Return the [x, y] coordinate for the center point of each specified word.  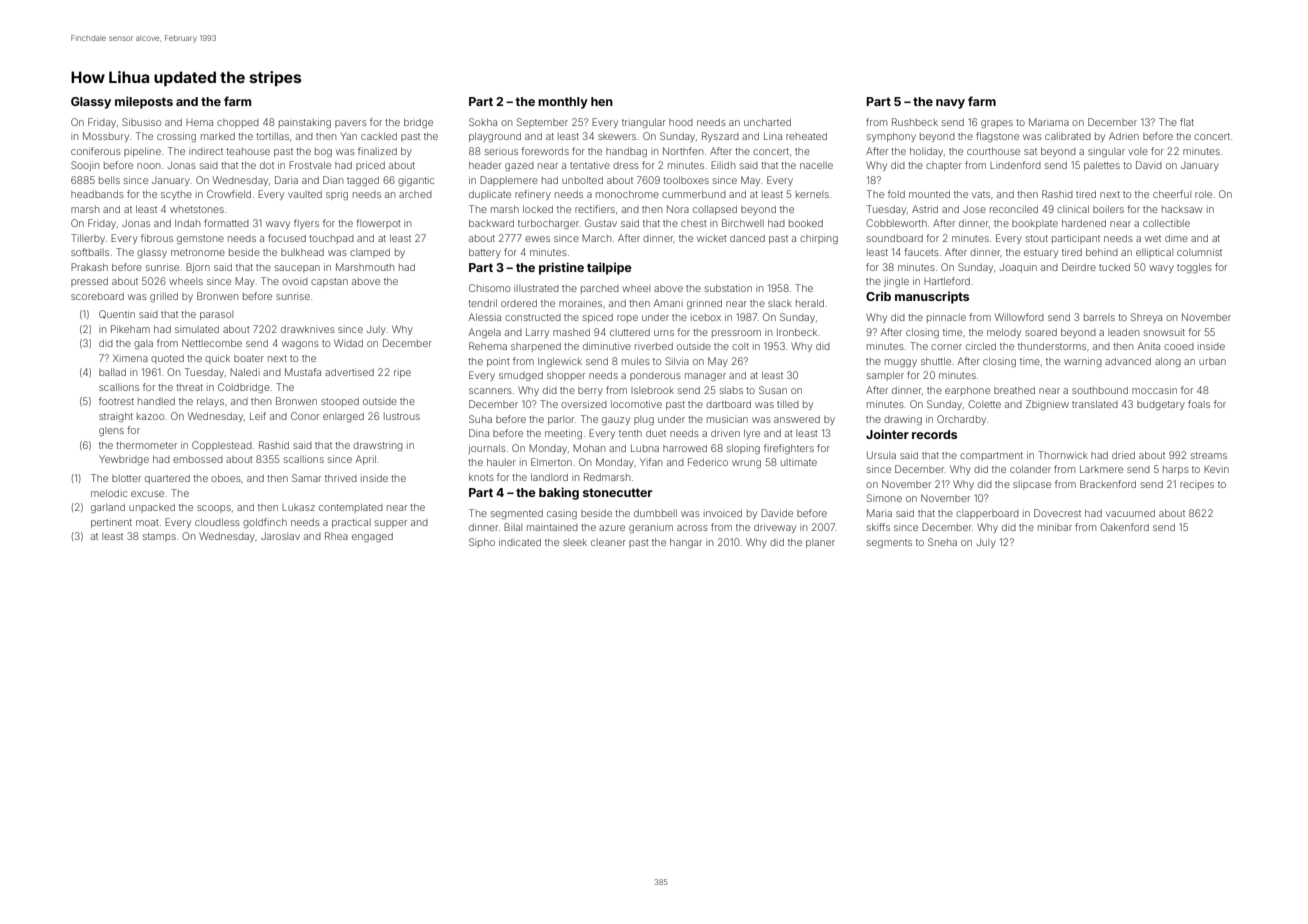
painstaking [305, 123]
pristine [561, 268]
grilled [164, 297]
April [366, 460]
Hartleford [947, 281]
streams [1209, 455]
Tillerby [88, 239]
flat [1187, 122]
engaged [372, 537]
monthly [563, 103]
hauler [501, 462]
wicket [712, 238]
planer [820, 543]
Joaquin [1018, 268]
